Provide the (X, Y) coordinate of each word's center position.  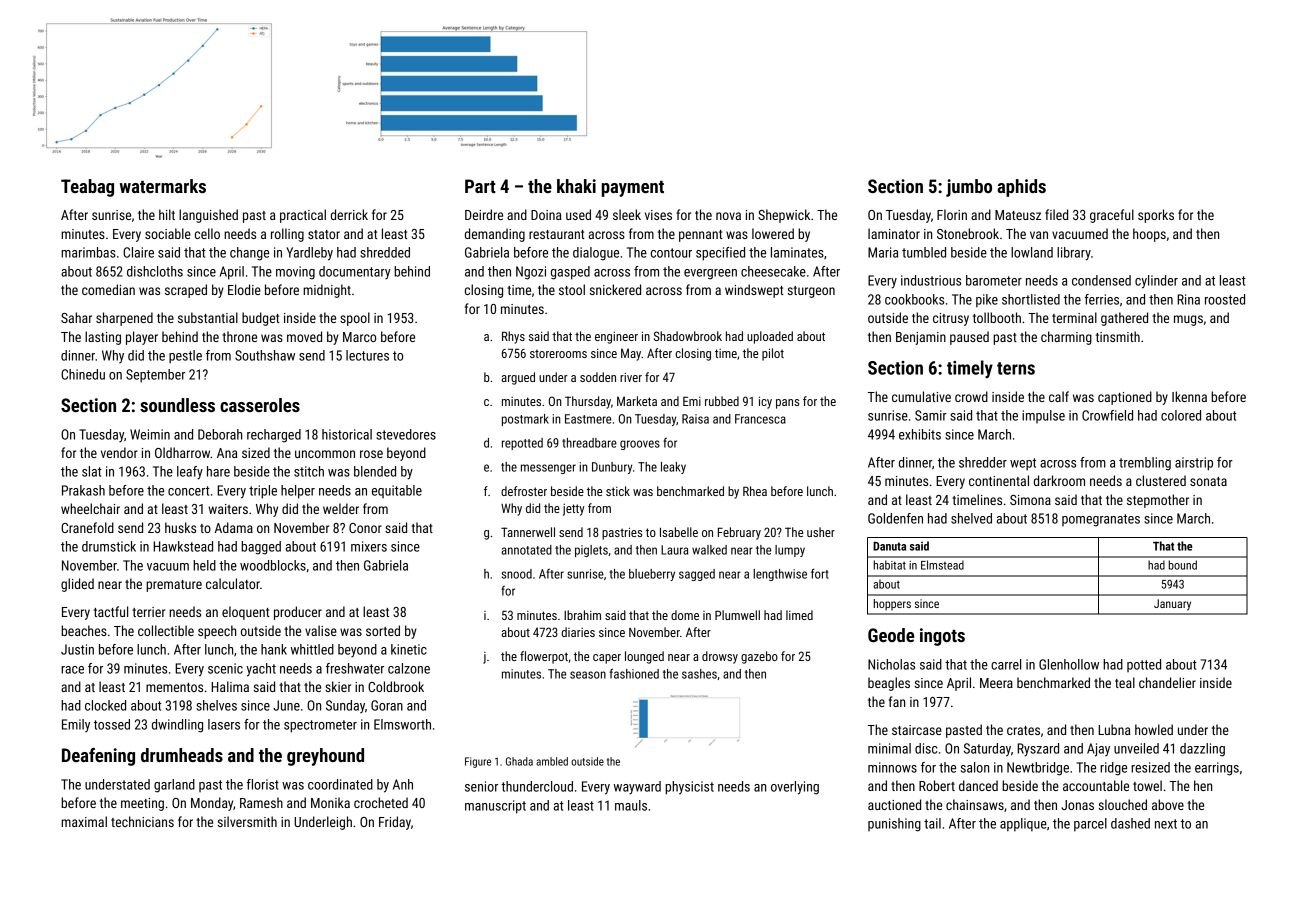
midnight (327, 291)
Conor (365, 528)
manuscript (495, 807)
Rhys (513, 337)
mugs (1188, 320)
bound (1183, 565)
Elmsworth (402, 724)
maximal (84, 821)
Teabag (87, 188)
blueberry (652, 575)
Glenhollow (1069, 664)
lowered (773, 233)
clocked (105, 705)
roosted (1225, 299)
